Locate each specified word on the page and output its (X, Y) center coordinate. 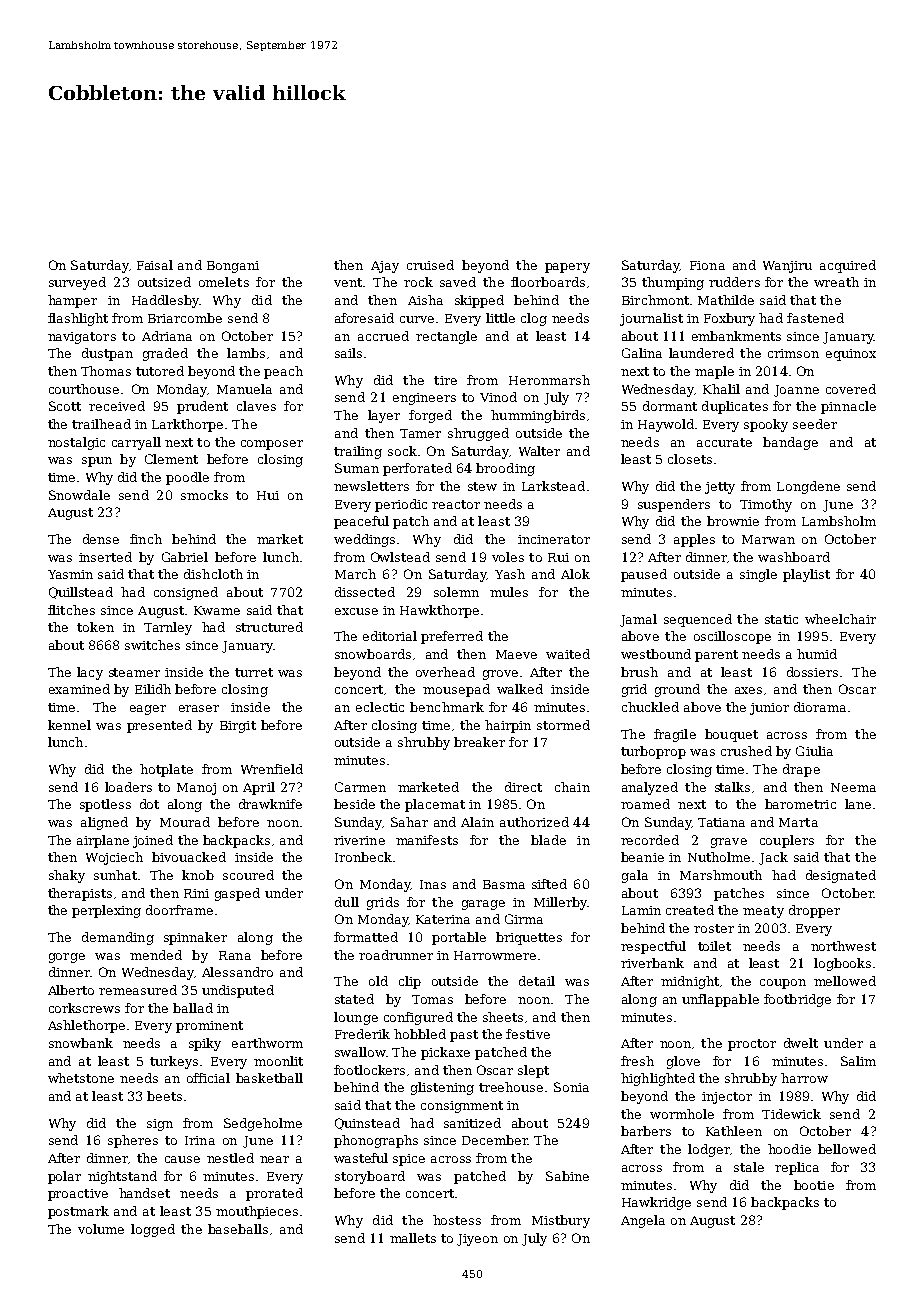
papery (567, 268)
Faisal (155, 265)
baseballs (238, 1229)
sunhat (115, 875)
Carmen (360, 787)
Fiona (707, 265)
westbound (656, 654)
